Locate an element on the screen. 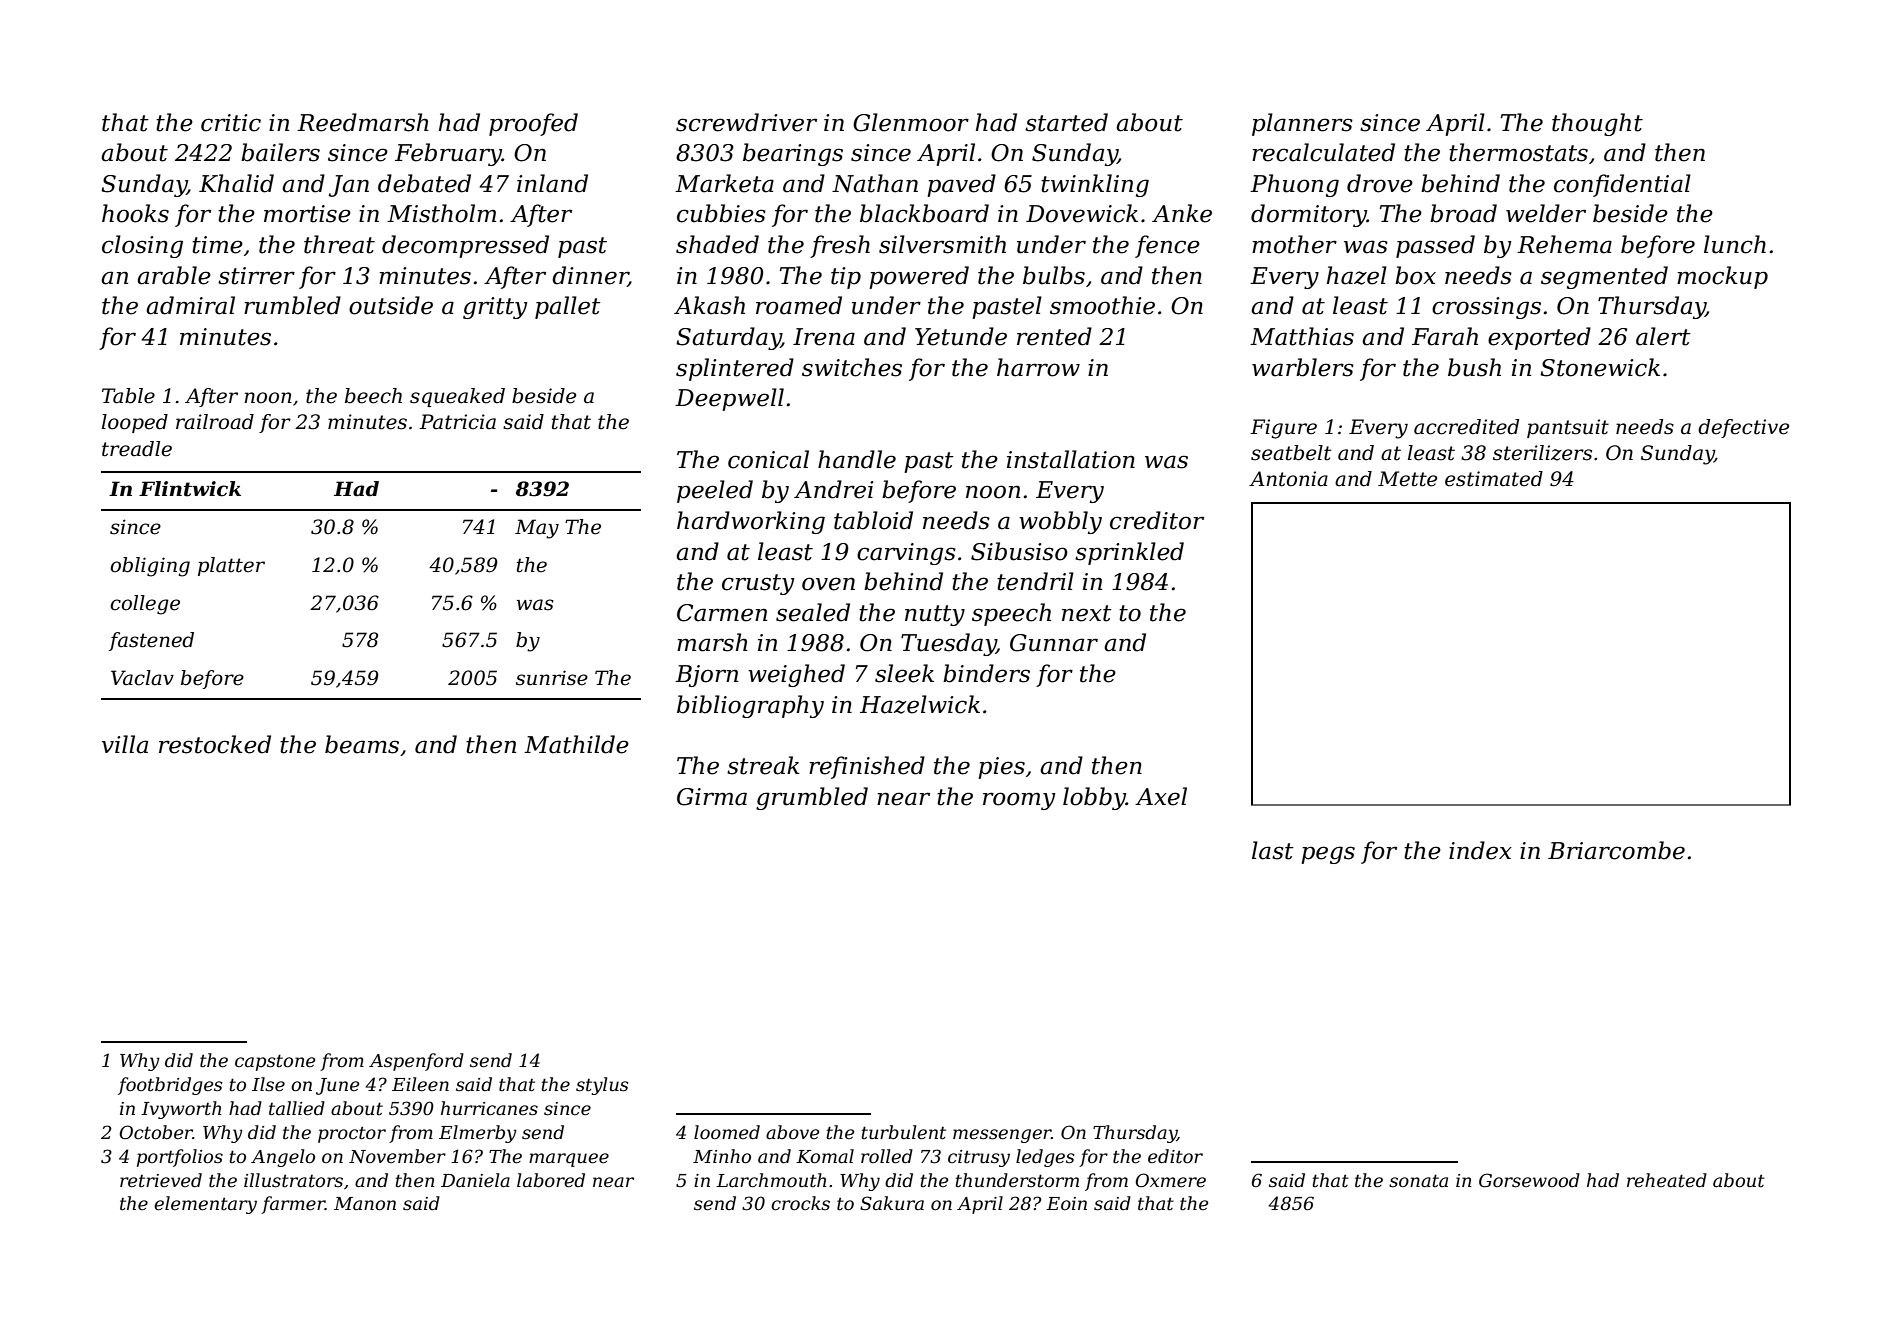  index is located at coordinates (1480, 850).
